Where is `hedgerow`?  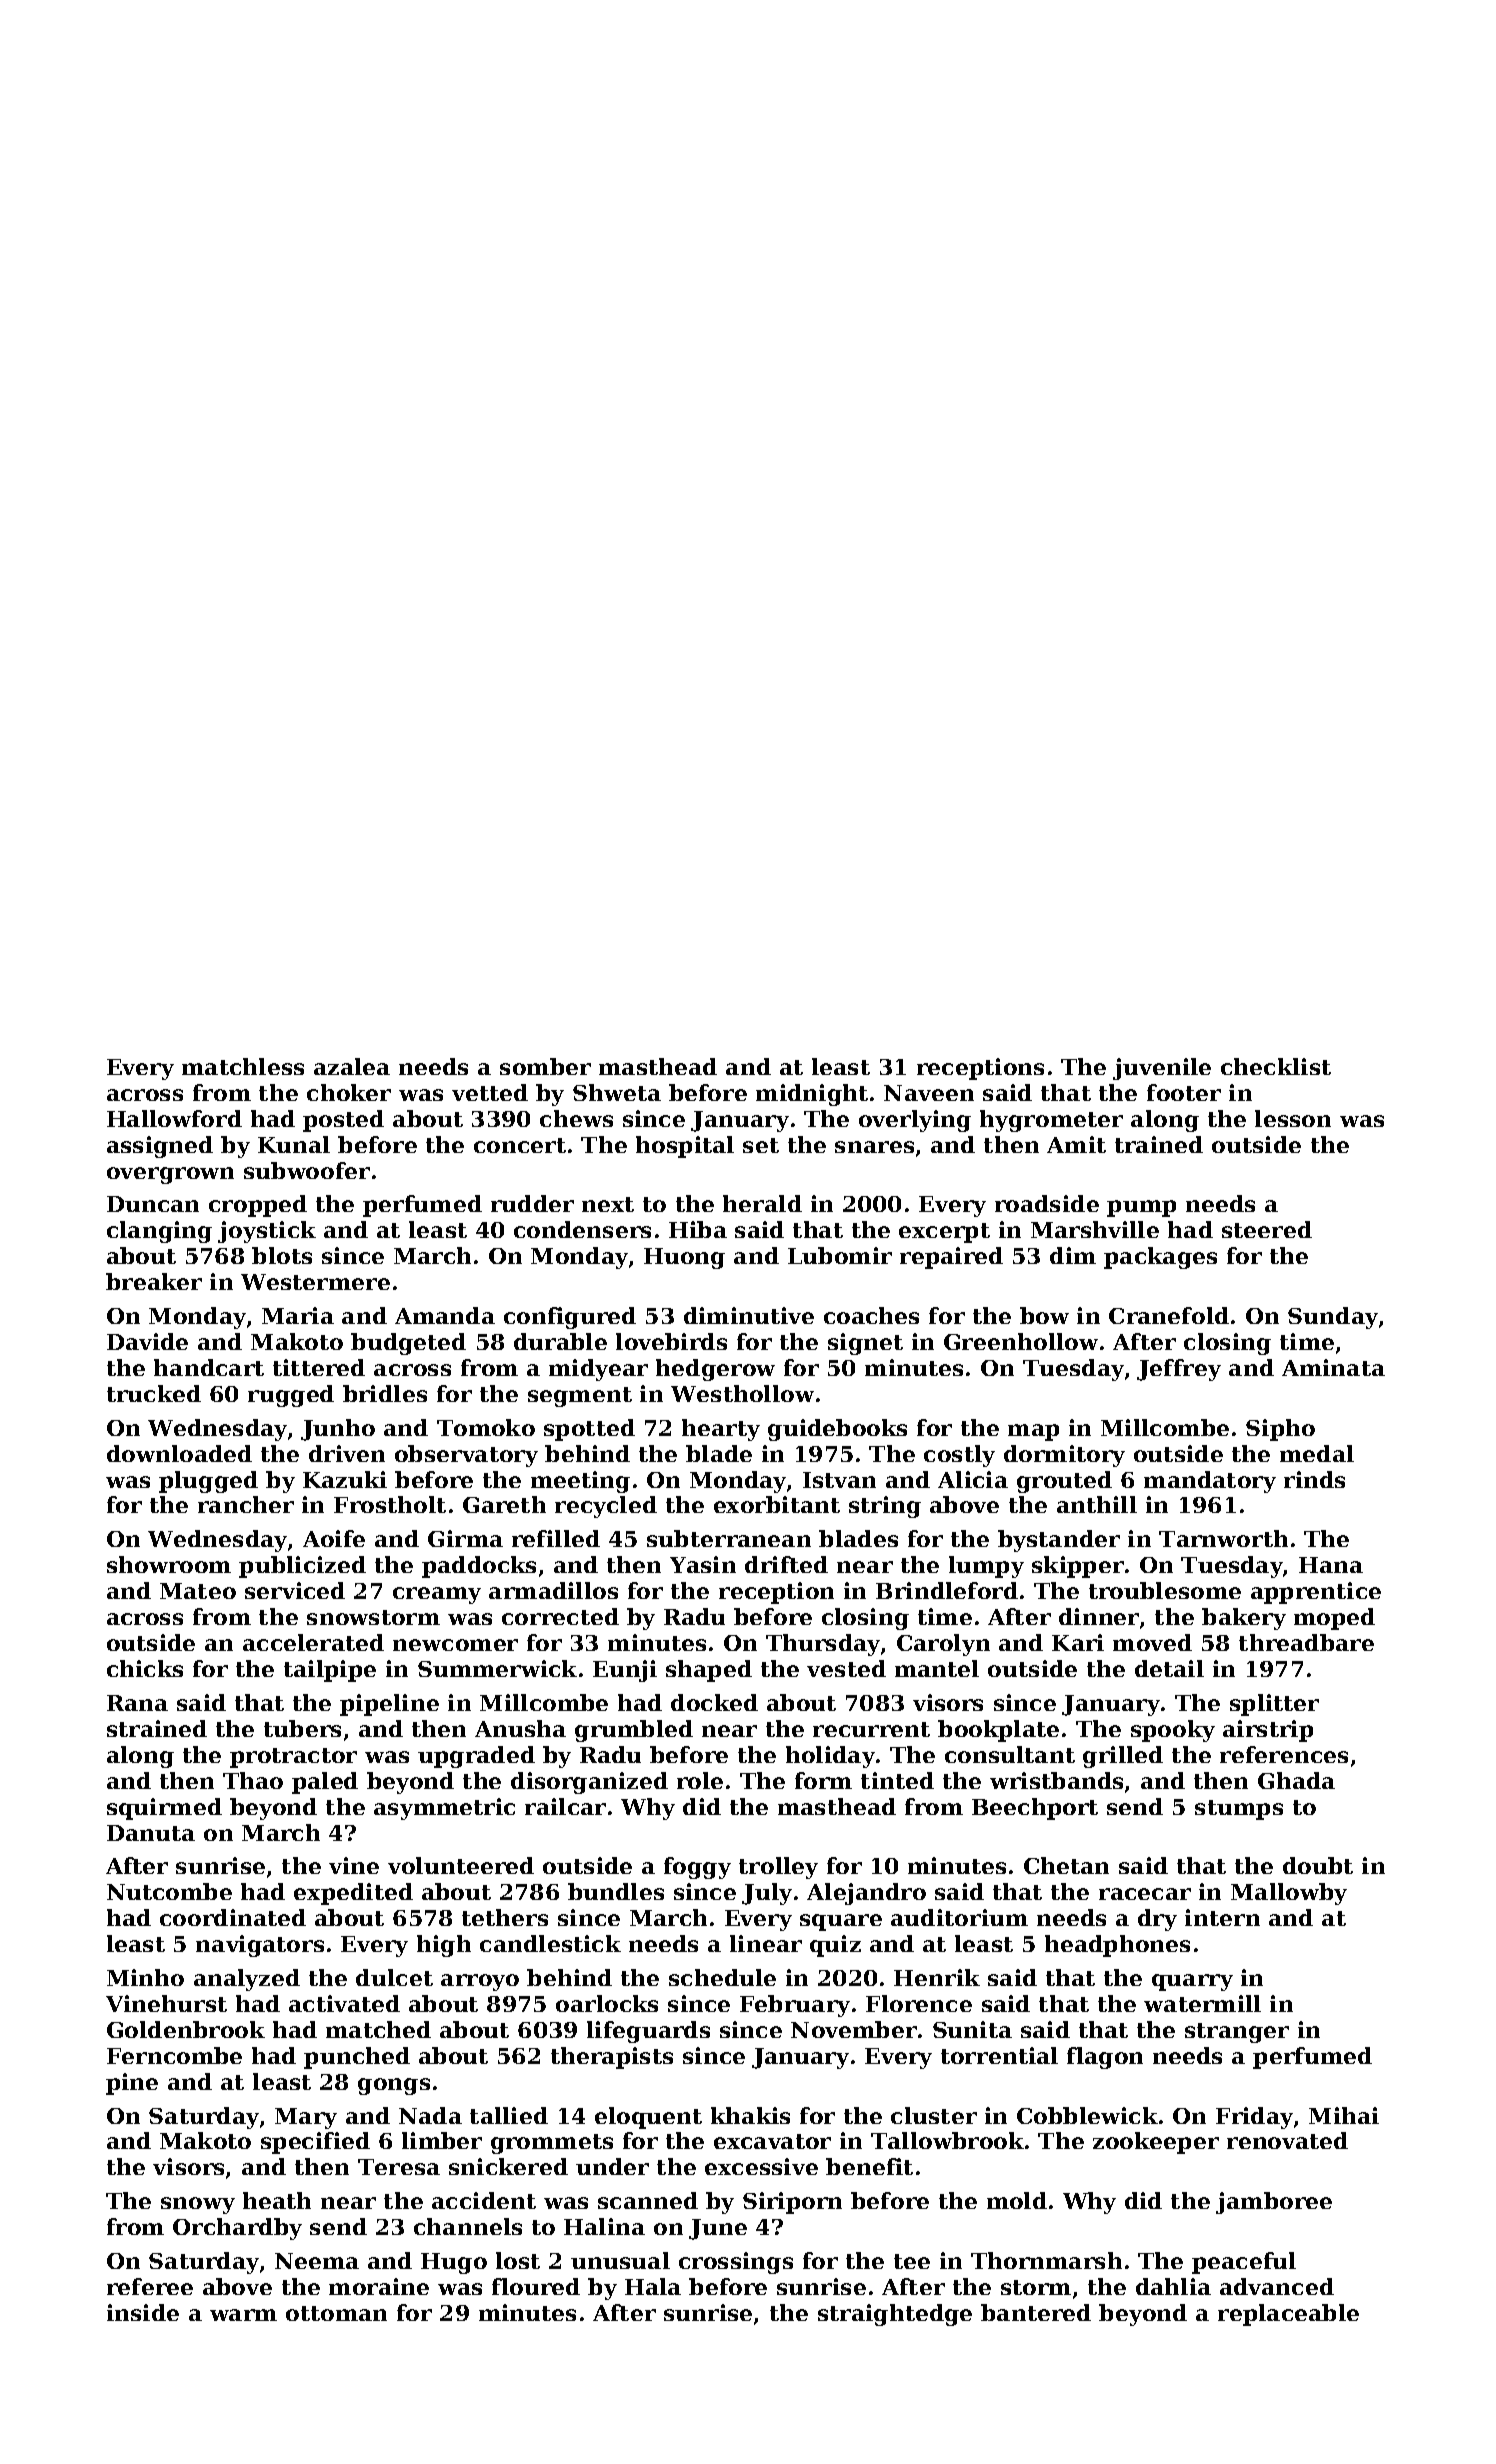 hedgerow is located at coordinates (715, 1370).
